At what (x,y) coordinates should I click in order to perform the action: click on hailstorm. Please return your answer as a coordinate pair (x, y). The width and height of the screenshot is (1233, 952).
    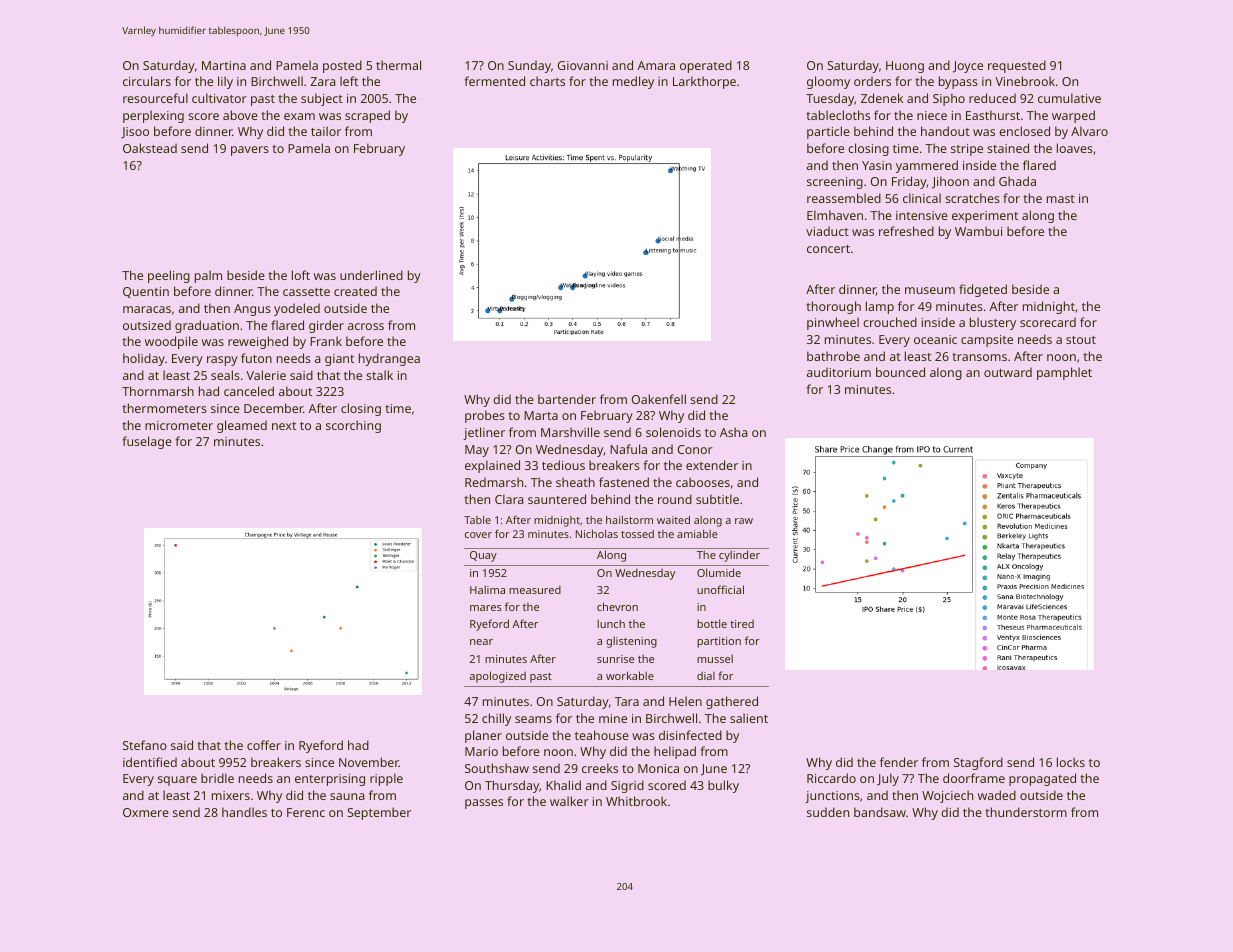
    Looking at the image, I should click on (629, 520).
